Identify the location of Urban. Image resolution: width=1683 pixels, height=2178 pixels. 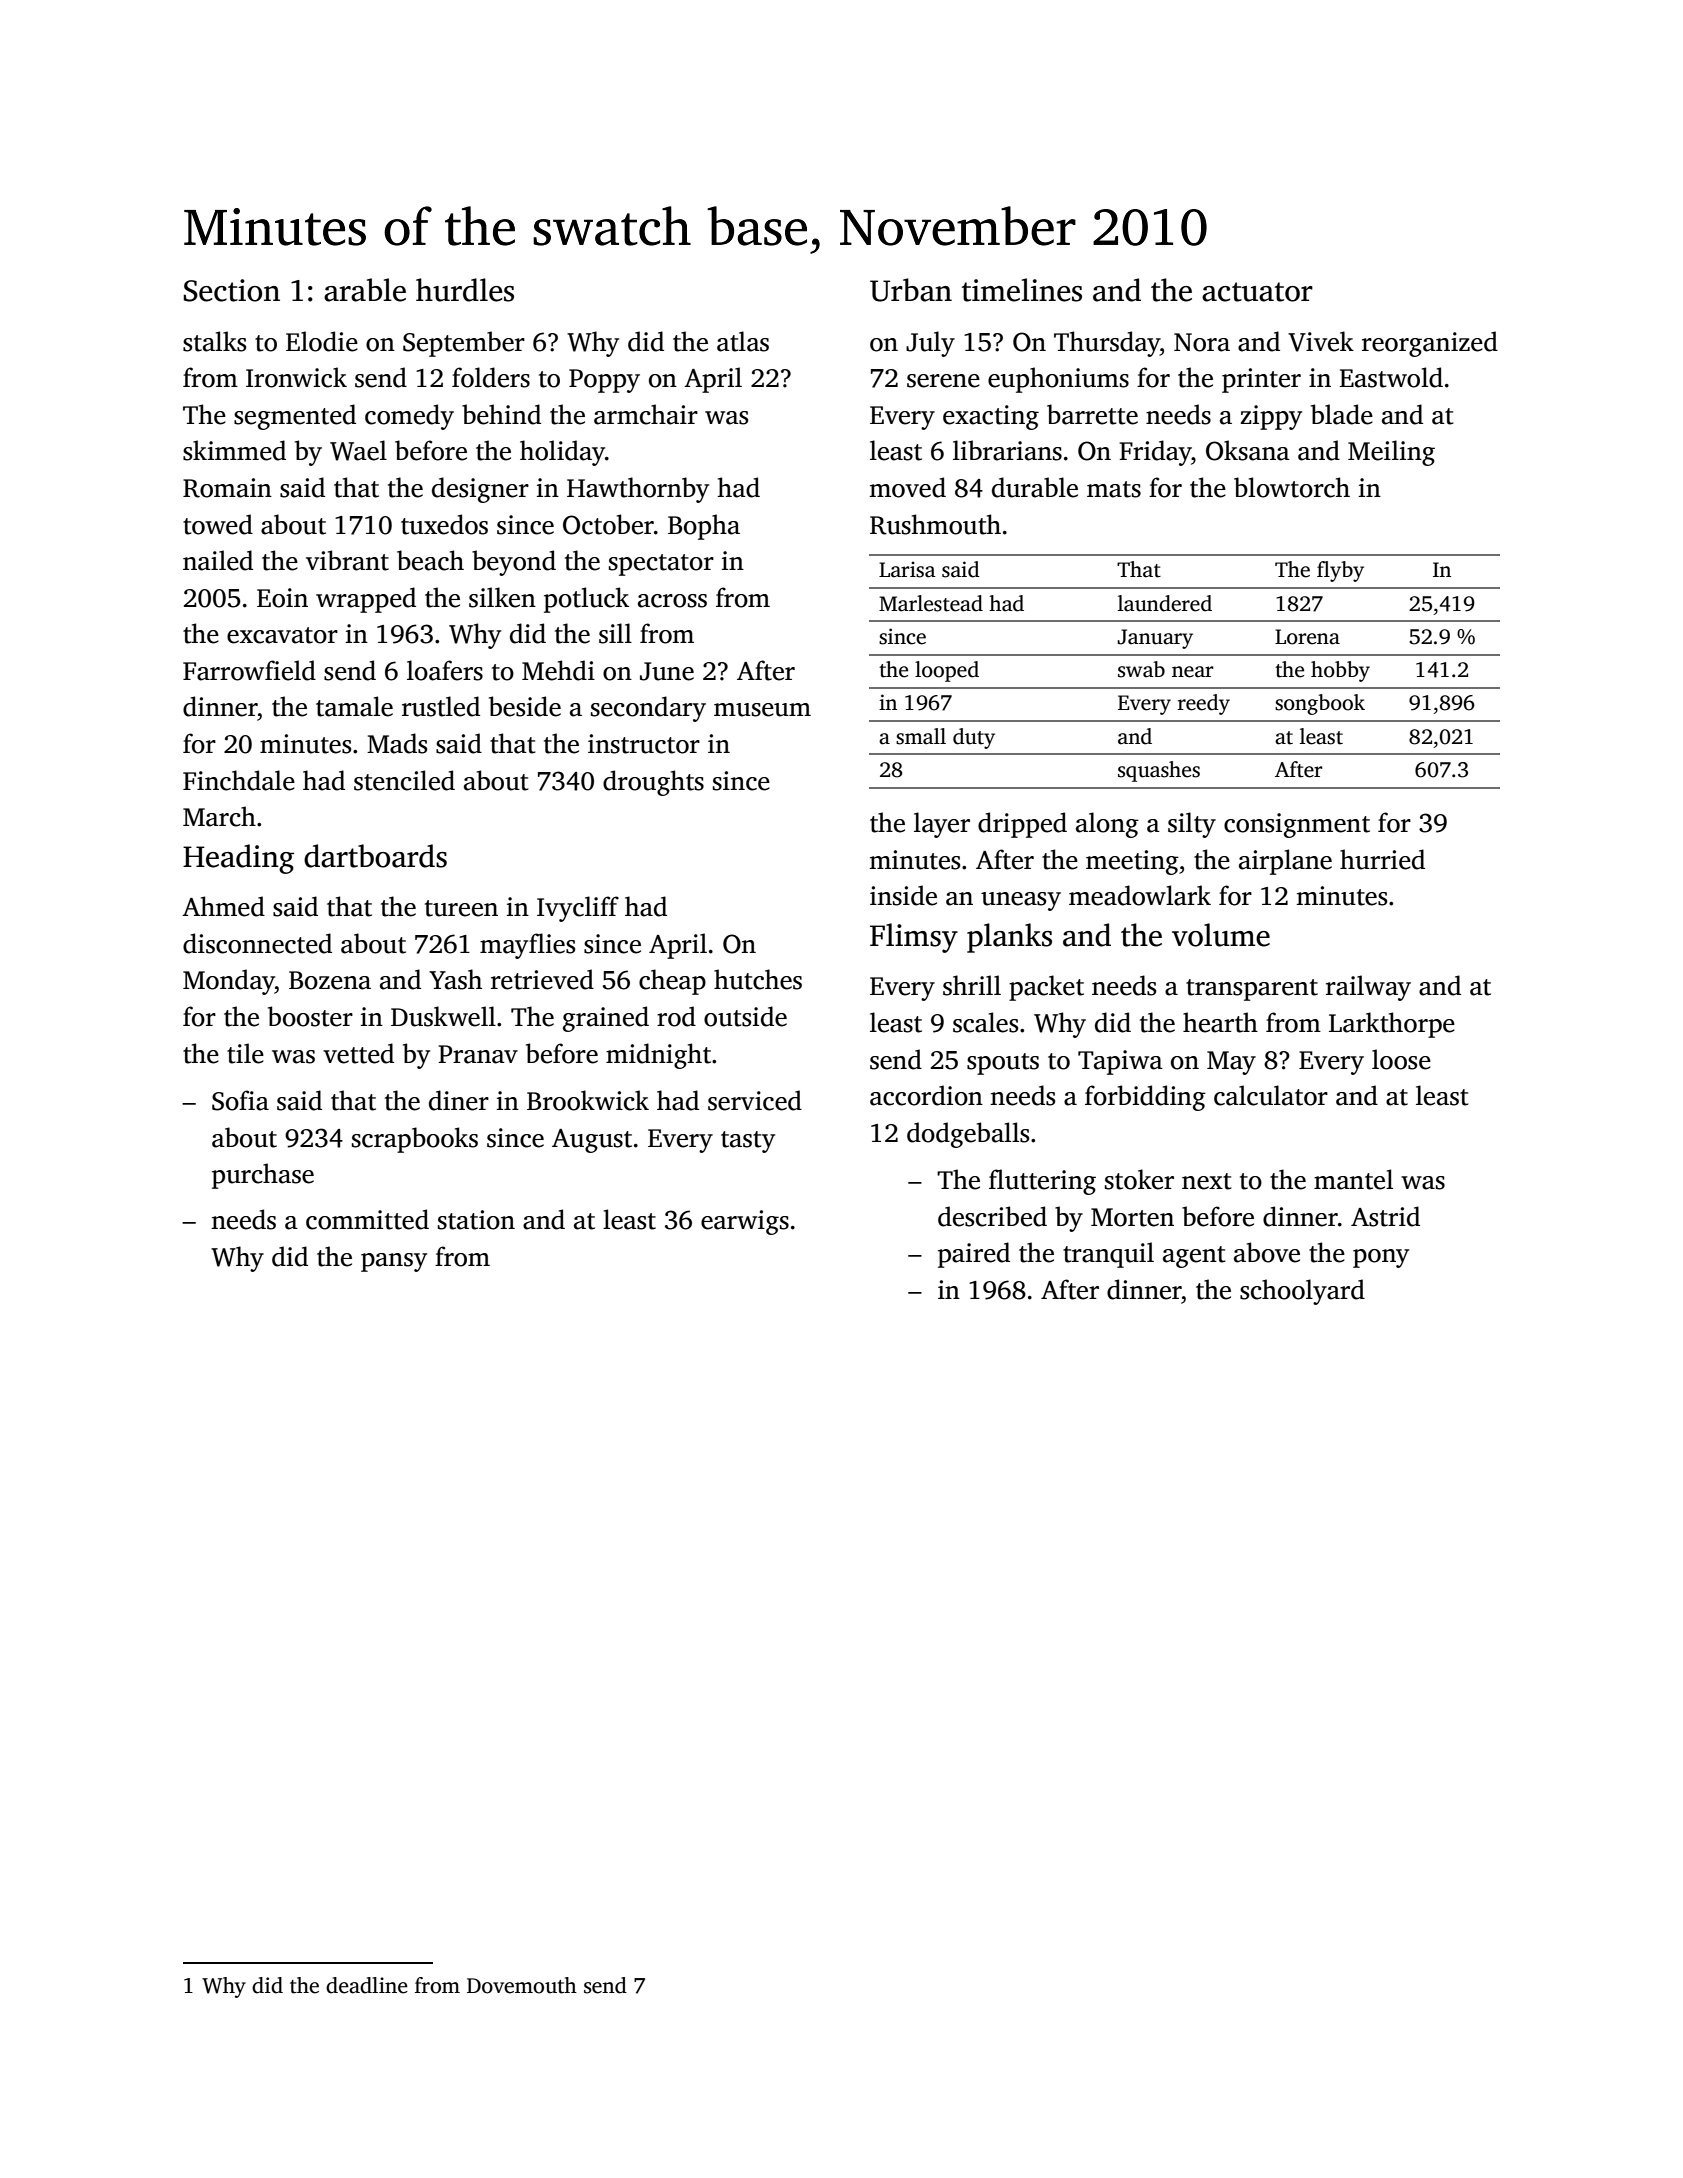
(911, 290).
